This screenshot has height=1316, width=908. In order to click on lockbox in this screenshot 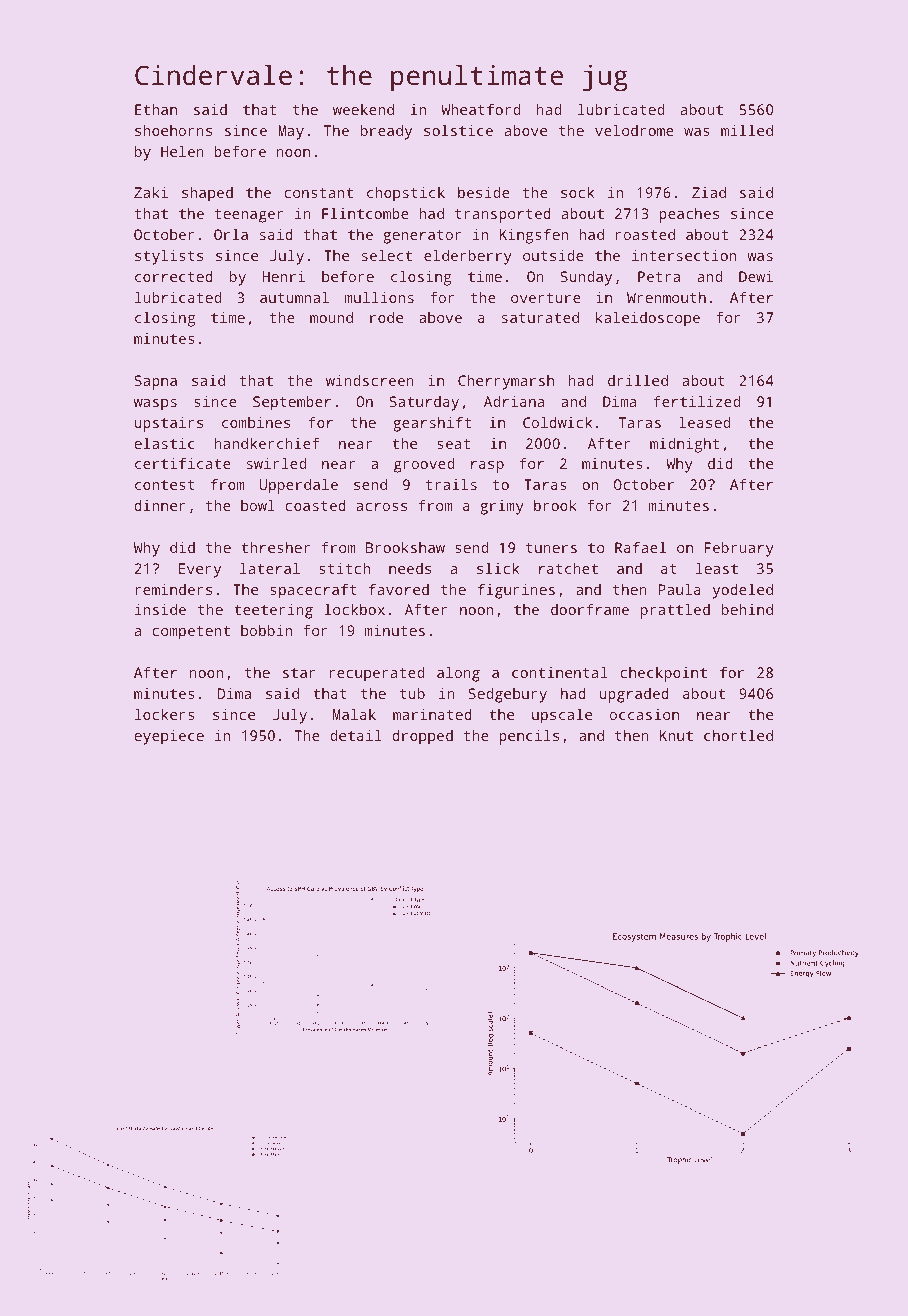, I will do `click(355, 609)`.
